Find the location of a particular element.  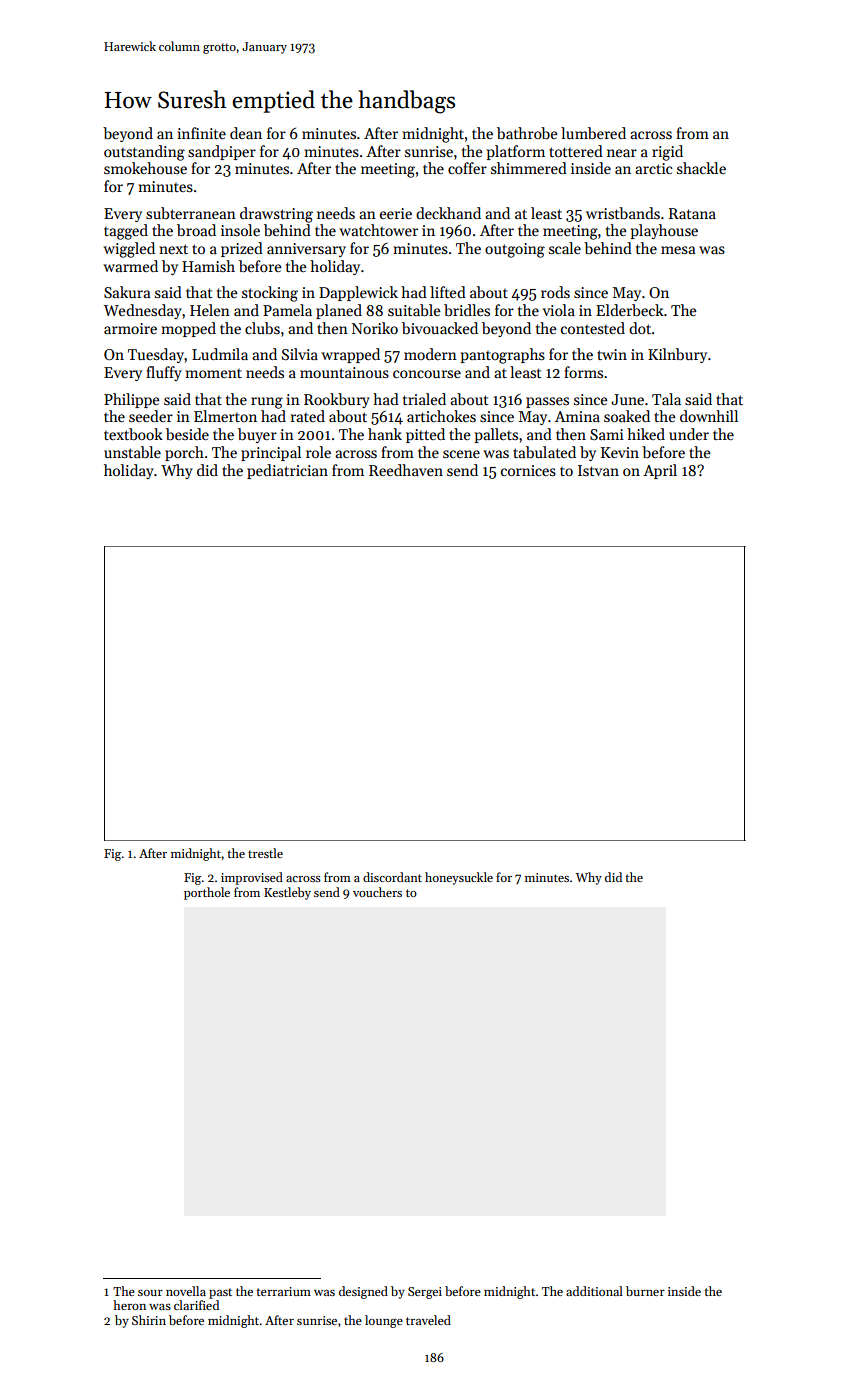

bridles is located at coordinates (467, 310).
